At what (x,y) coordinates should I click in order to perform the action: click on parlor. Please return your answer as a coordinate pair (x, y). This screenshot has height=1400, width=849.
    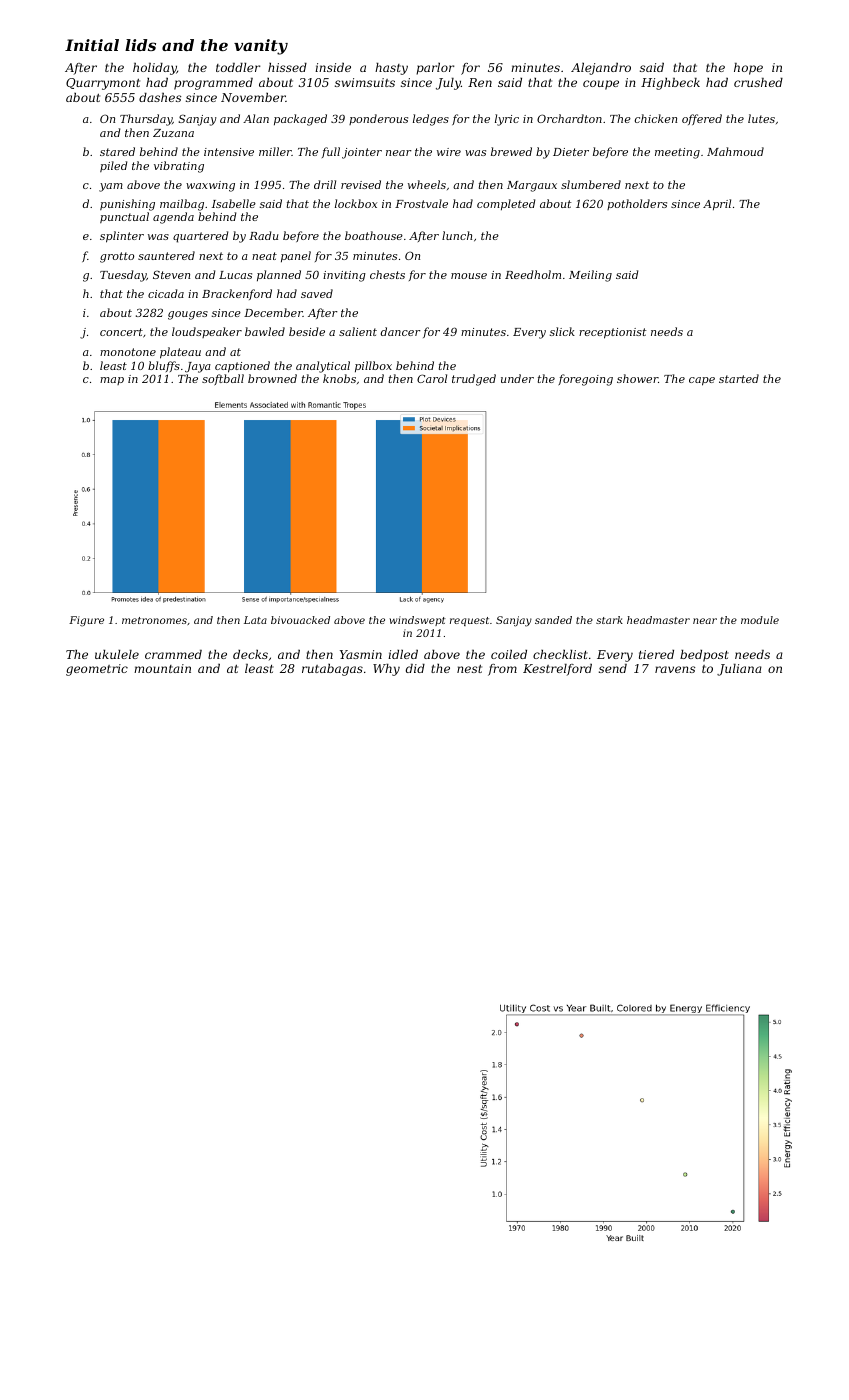
    Looking at the image, I should click on (435, 69).
